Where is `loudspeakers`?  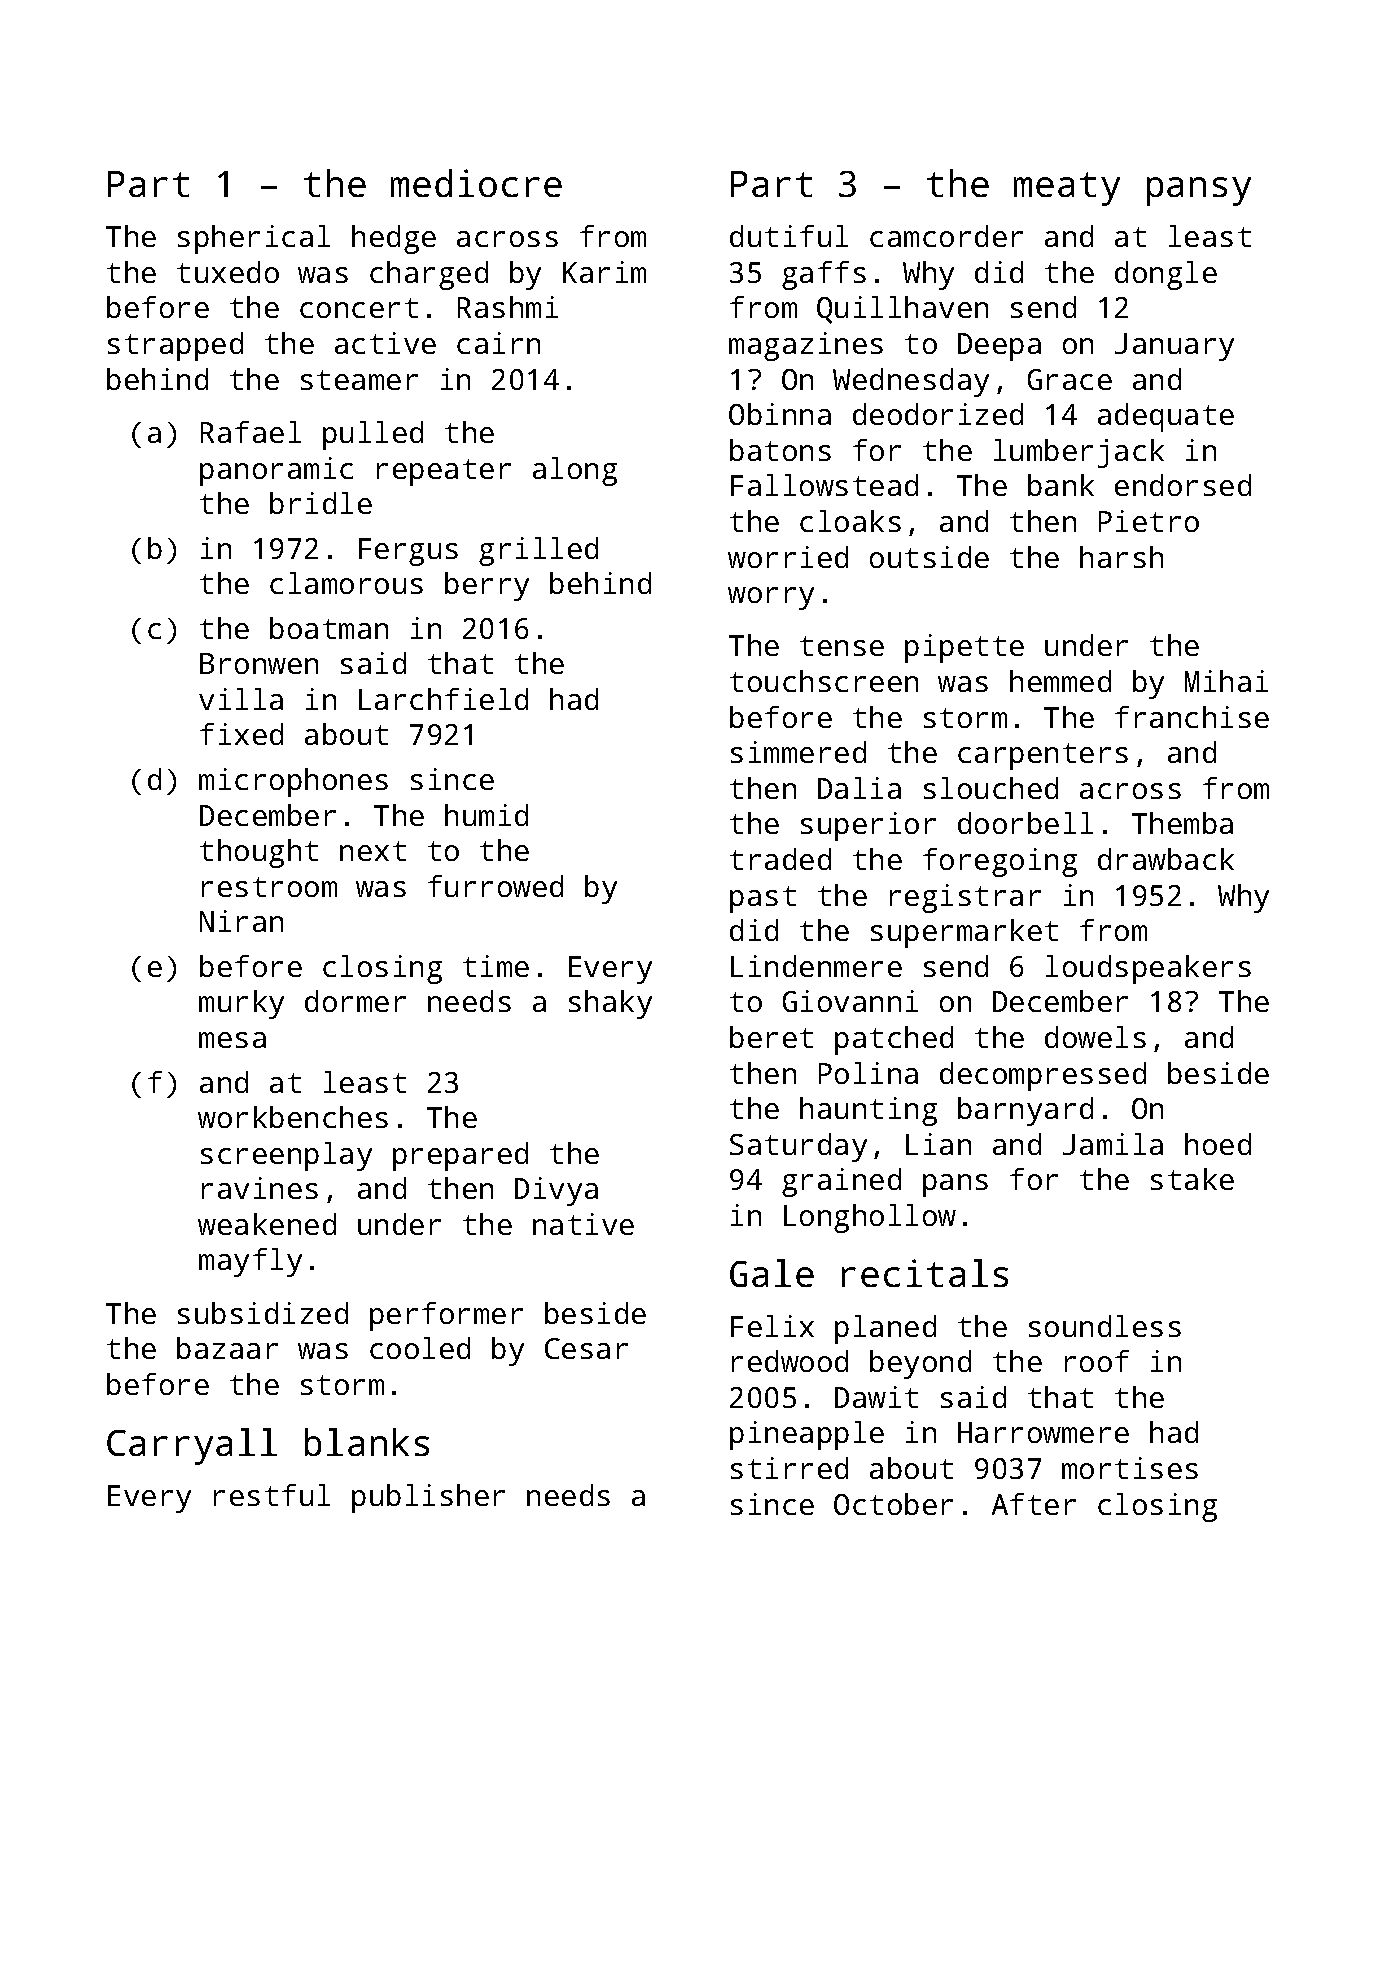
loudspeakers is located at coordinates (1148, 969).
